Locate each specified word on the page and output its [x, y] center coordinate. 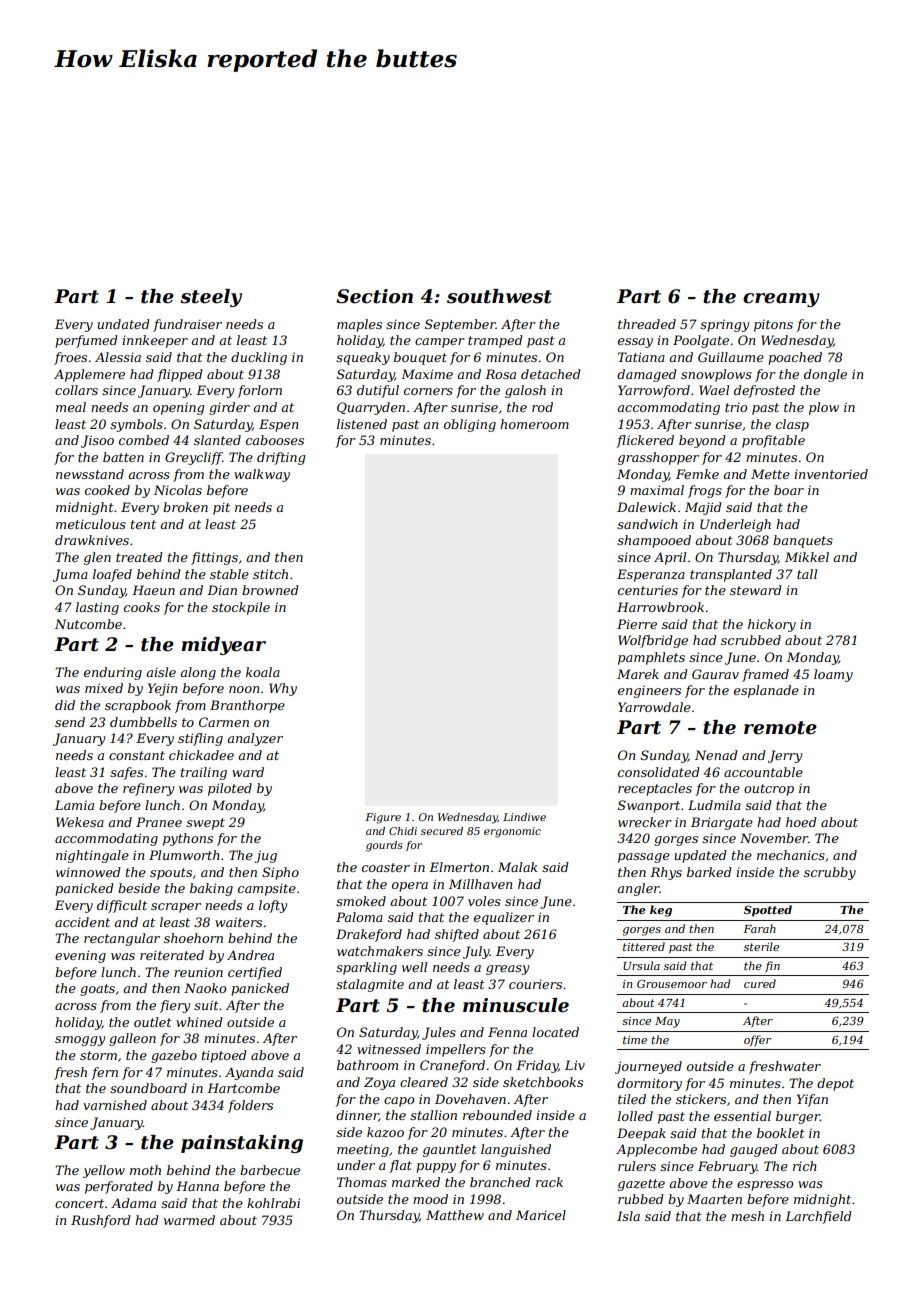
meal [71, 407]
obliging [470, 425]
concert [79, 1203]
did [65, 705]
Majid [703, 508]
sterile [761, 946]
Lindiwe [524, 817]
